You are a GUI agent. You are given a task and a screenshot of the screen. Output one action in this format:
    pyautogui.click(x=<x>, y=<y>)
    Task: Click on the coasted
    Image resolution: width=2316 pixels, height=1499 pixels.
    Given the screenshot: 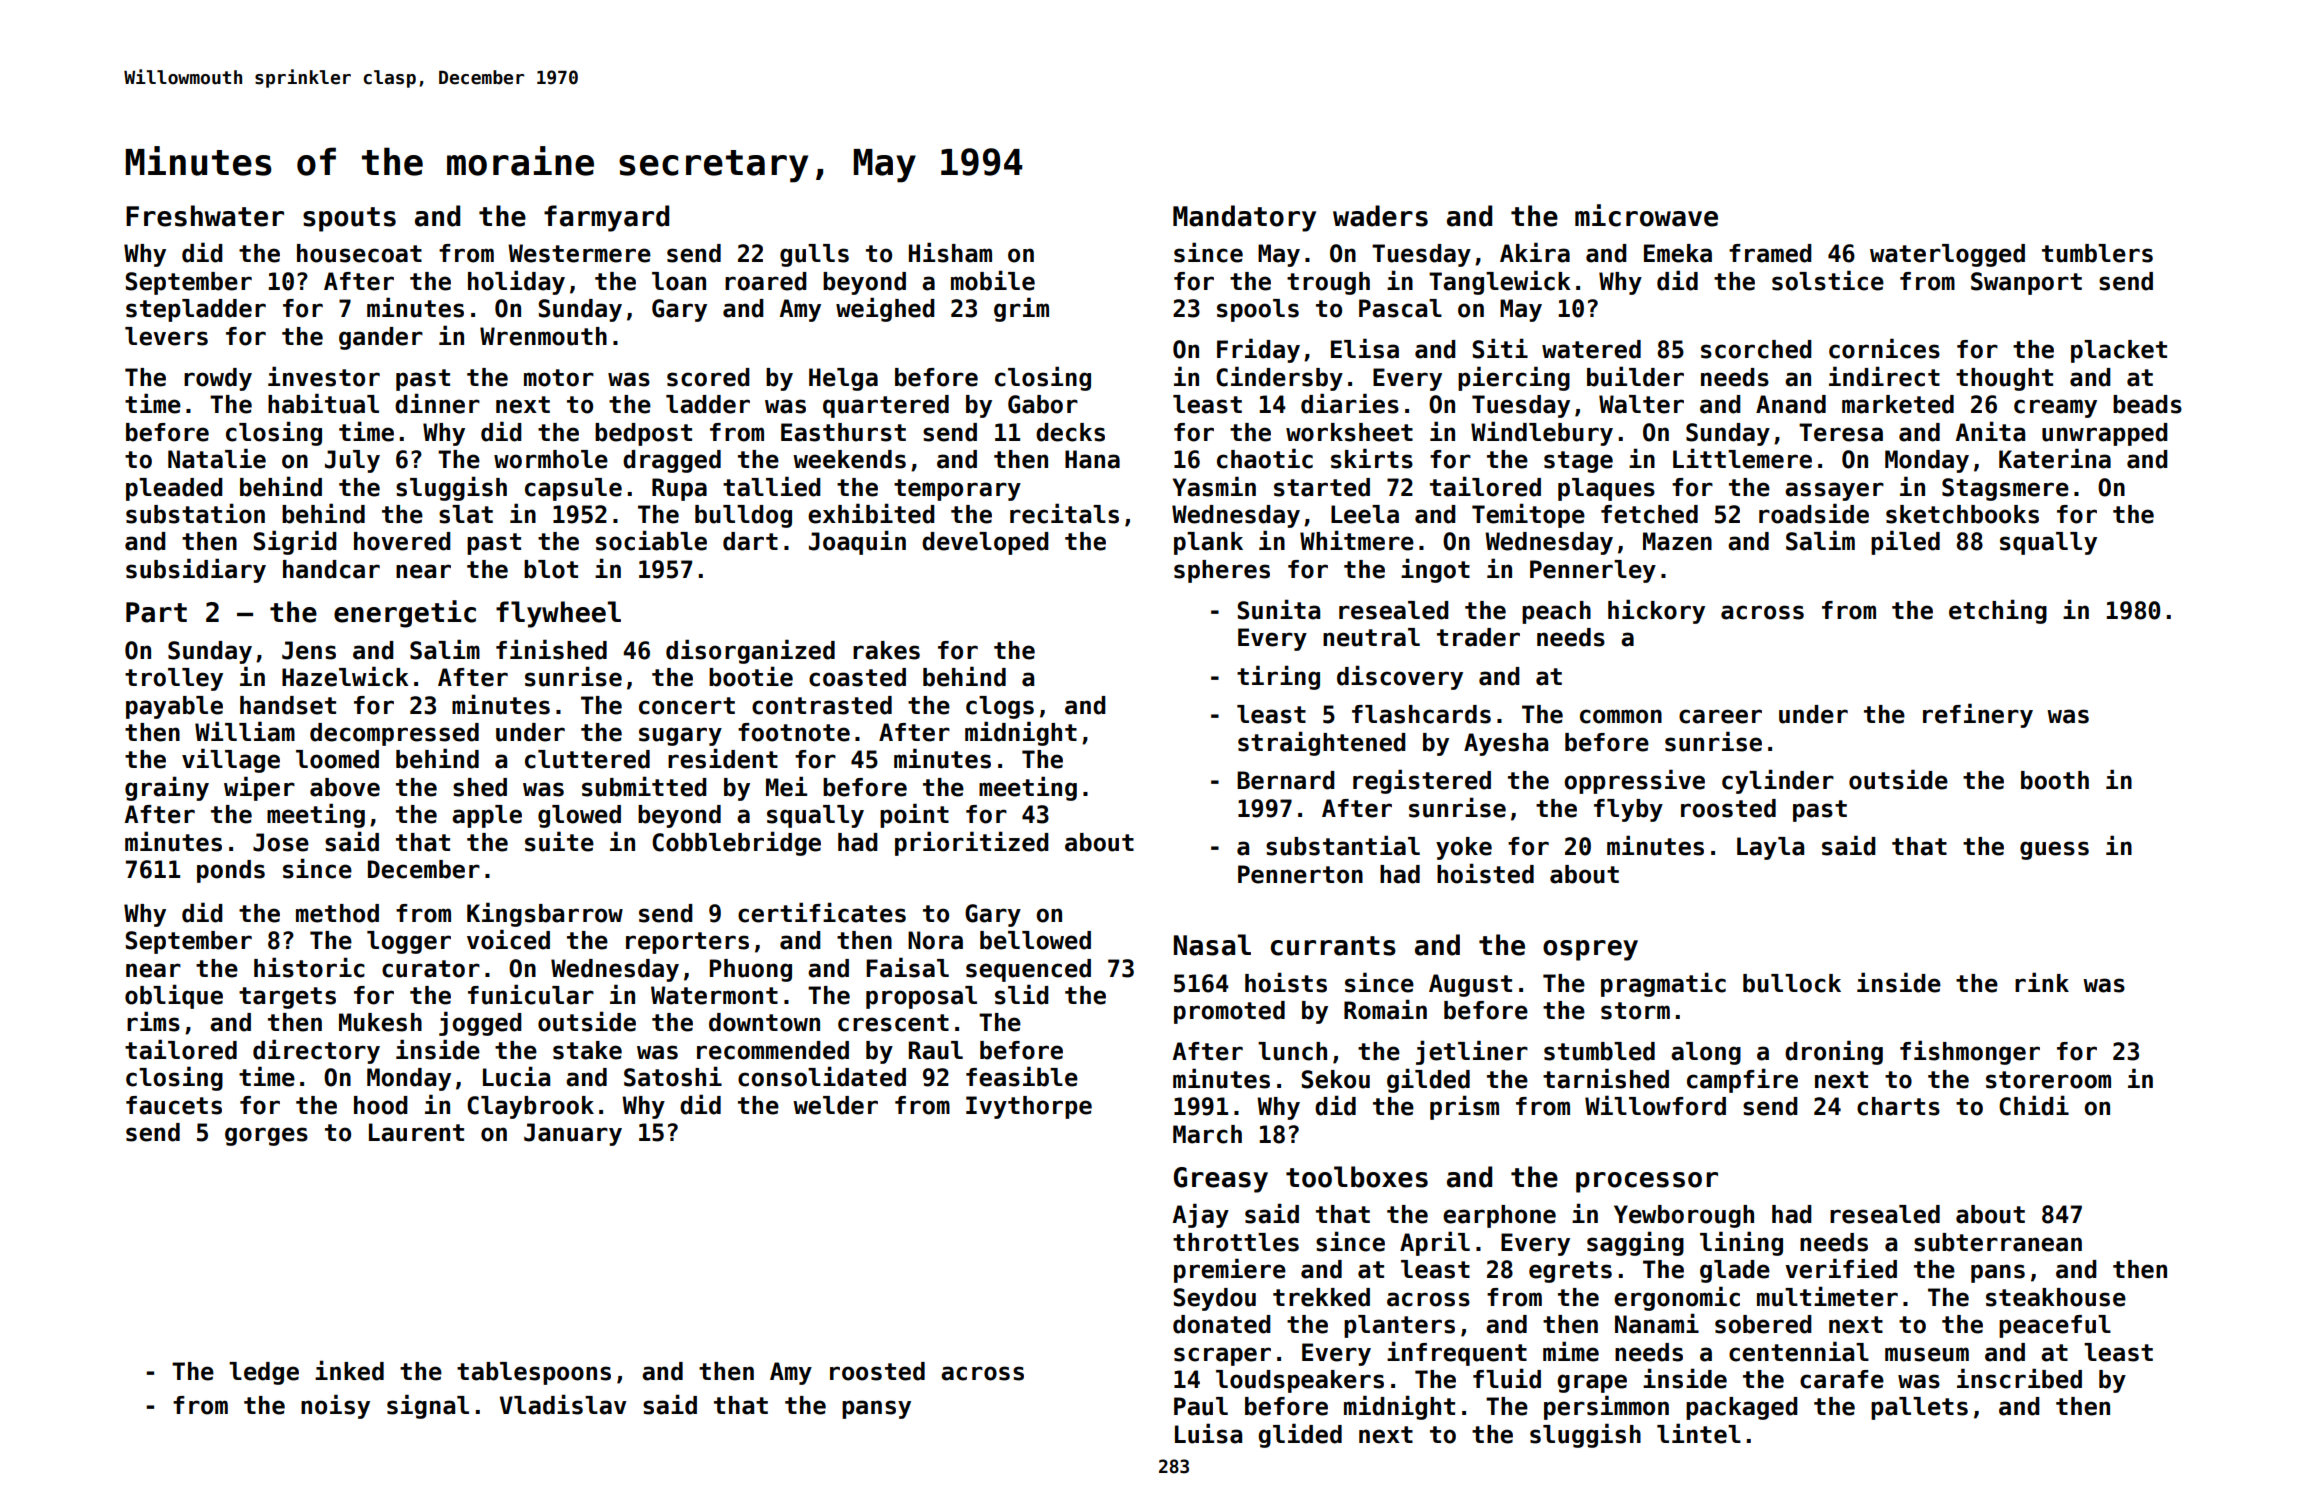 What is the action you would take?
    pyautogui.click(x=857, y=677)
